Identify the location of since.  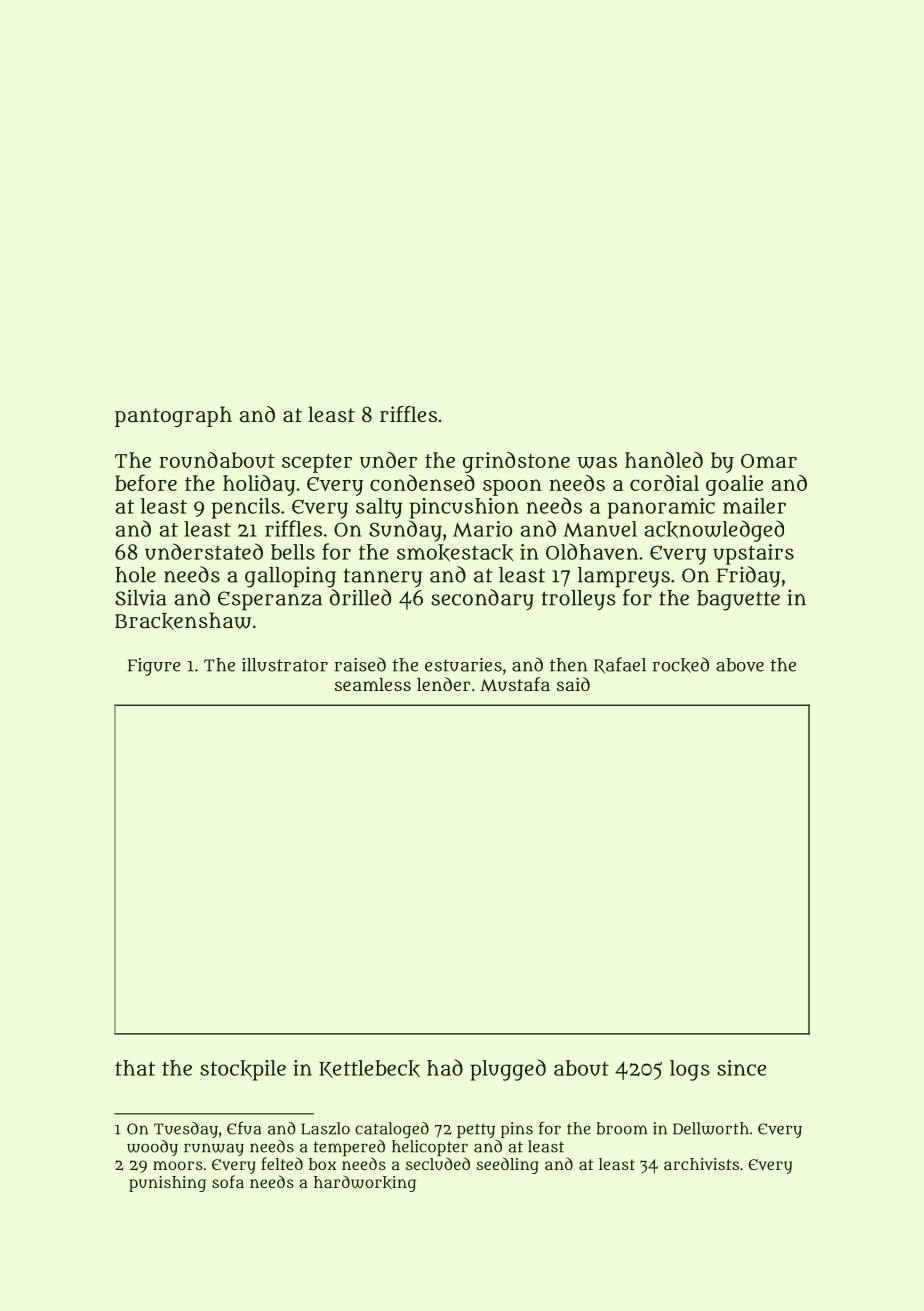
(741, 1068).
